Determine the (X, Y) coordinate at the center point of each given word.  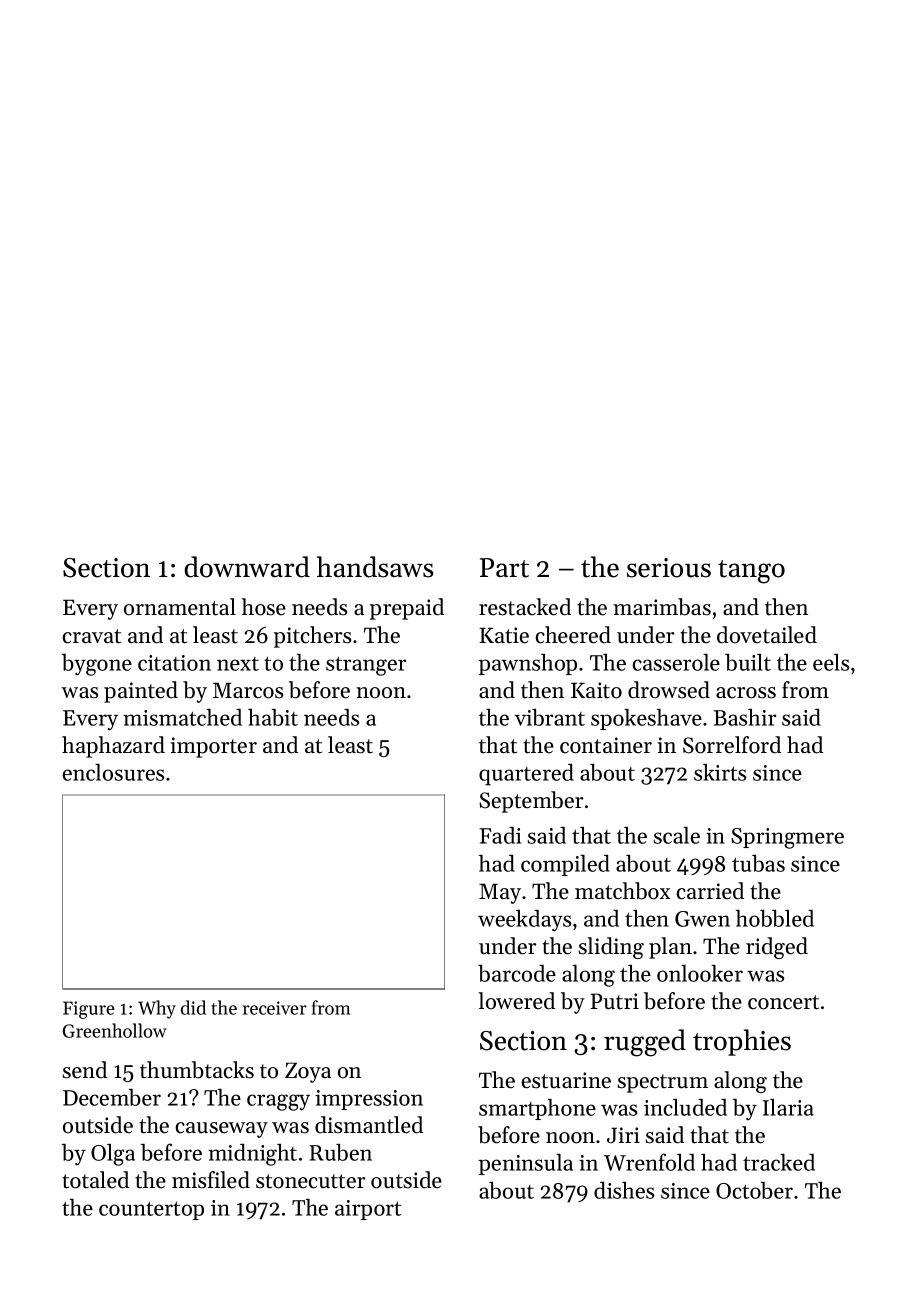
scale (677, 835)
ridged (777, 948)
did (193, 1007)
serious (669, 568)
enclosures (113, 772)
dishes (624, 1190)
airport (368, 1210)
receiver (275, 1008)
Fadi (500, 835)
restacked (525, 607)
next (238, 664)
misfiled (211, 1180)
